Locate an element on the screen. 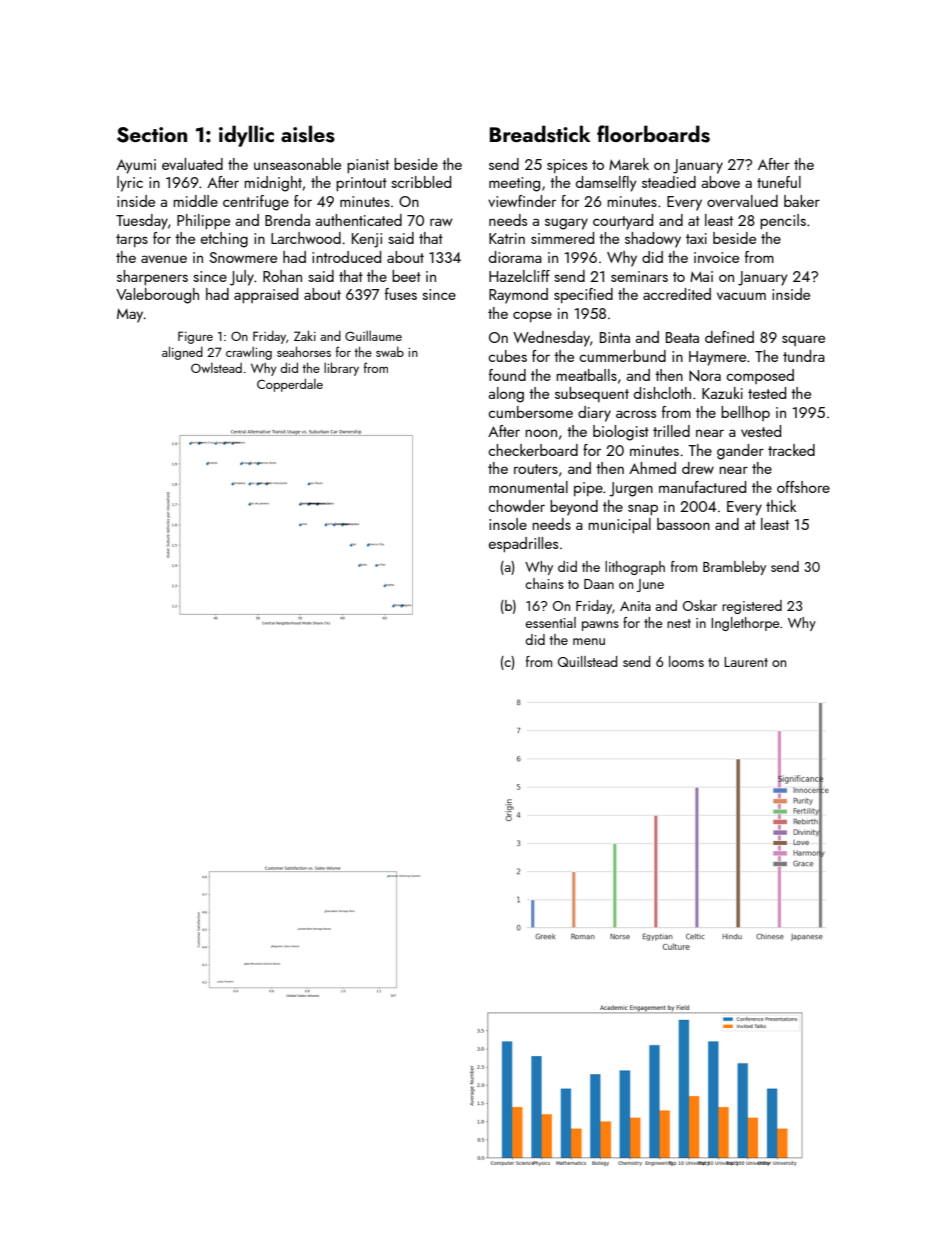 This screenshot has height=1233, width=952. essential is located at coordinates (550, 622).
